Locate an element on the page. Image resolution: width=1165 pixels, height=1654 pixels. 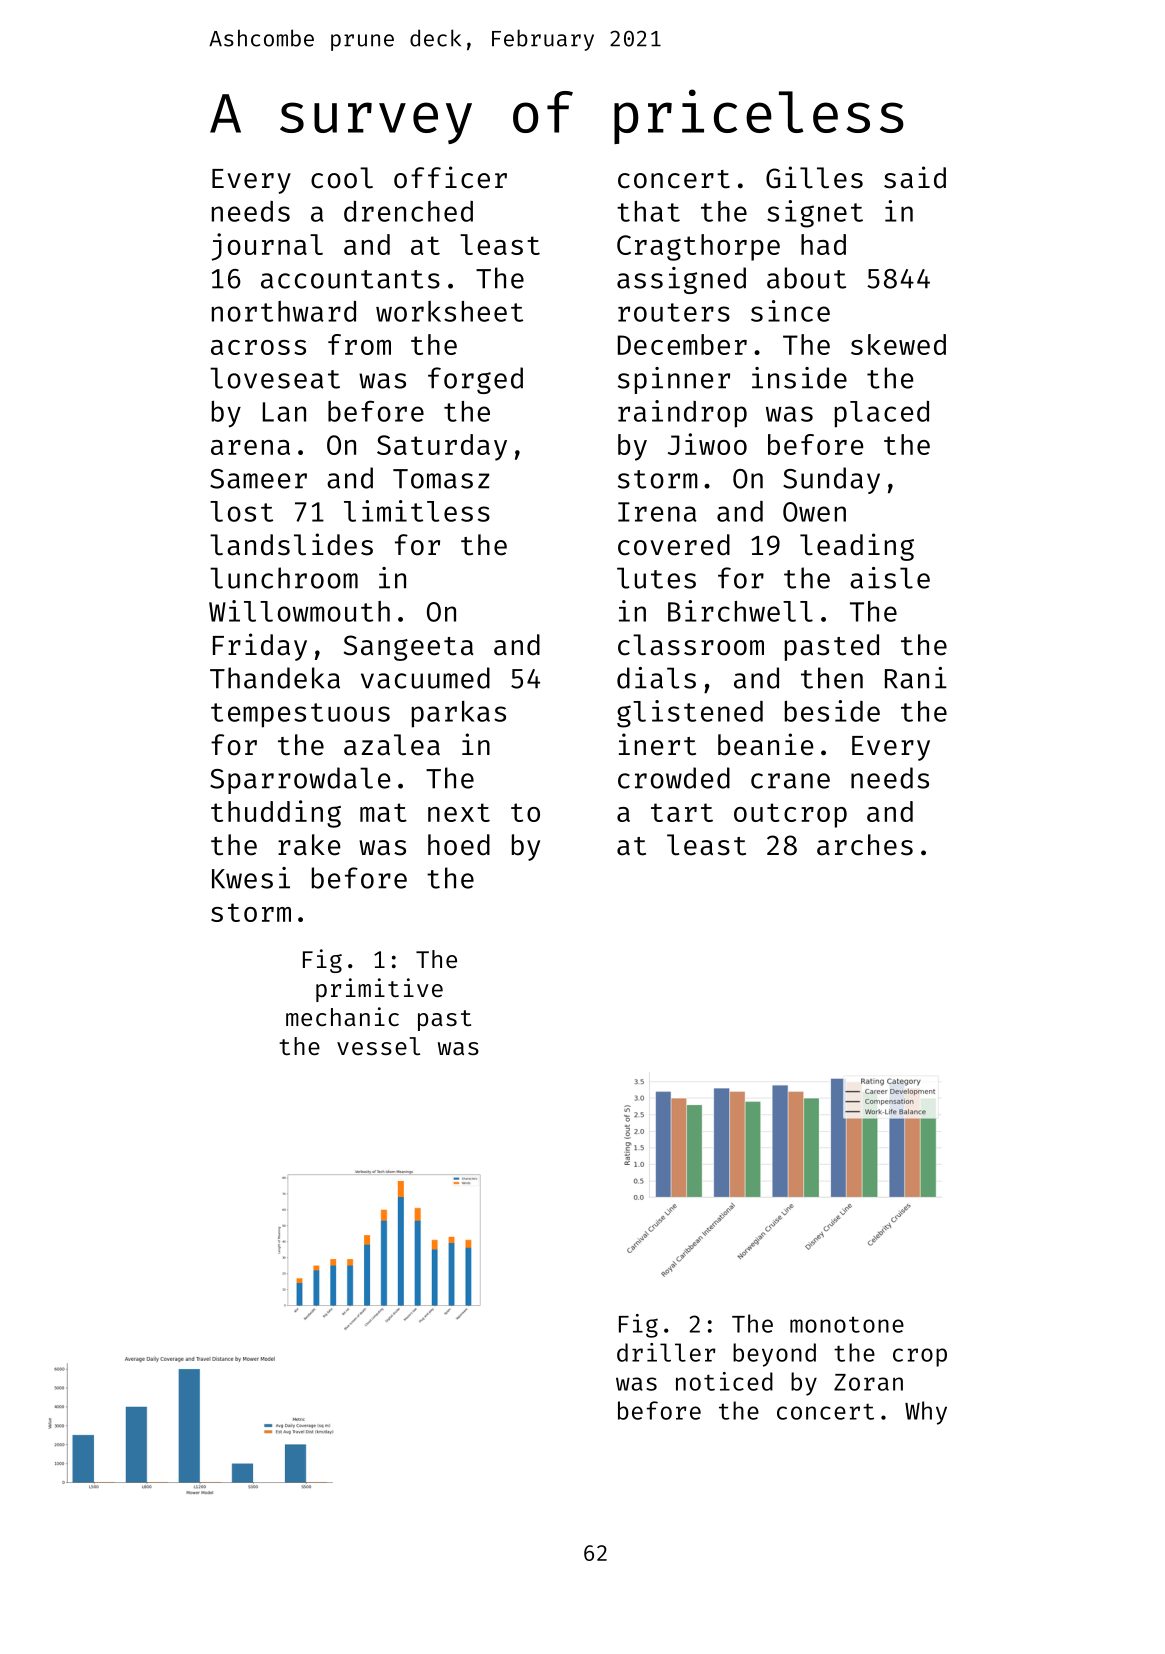
arena is located at coordinates (250, 447).
